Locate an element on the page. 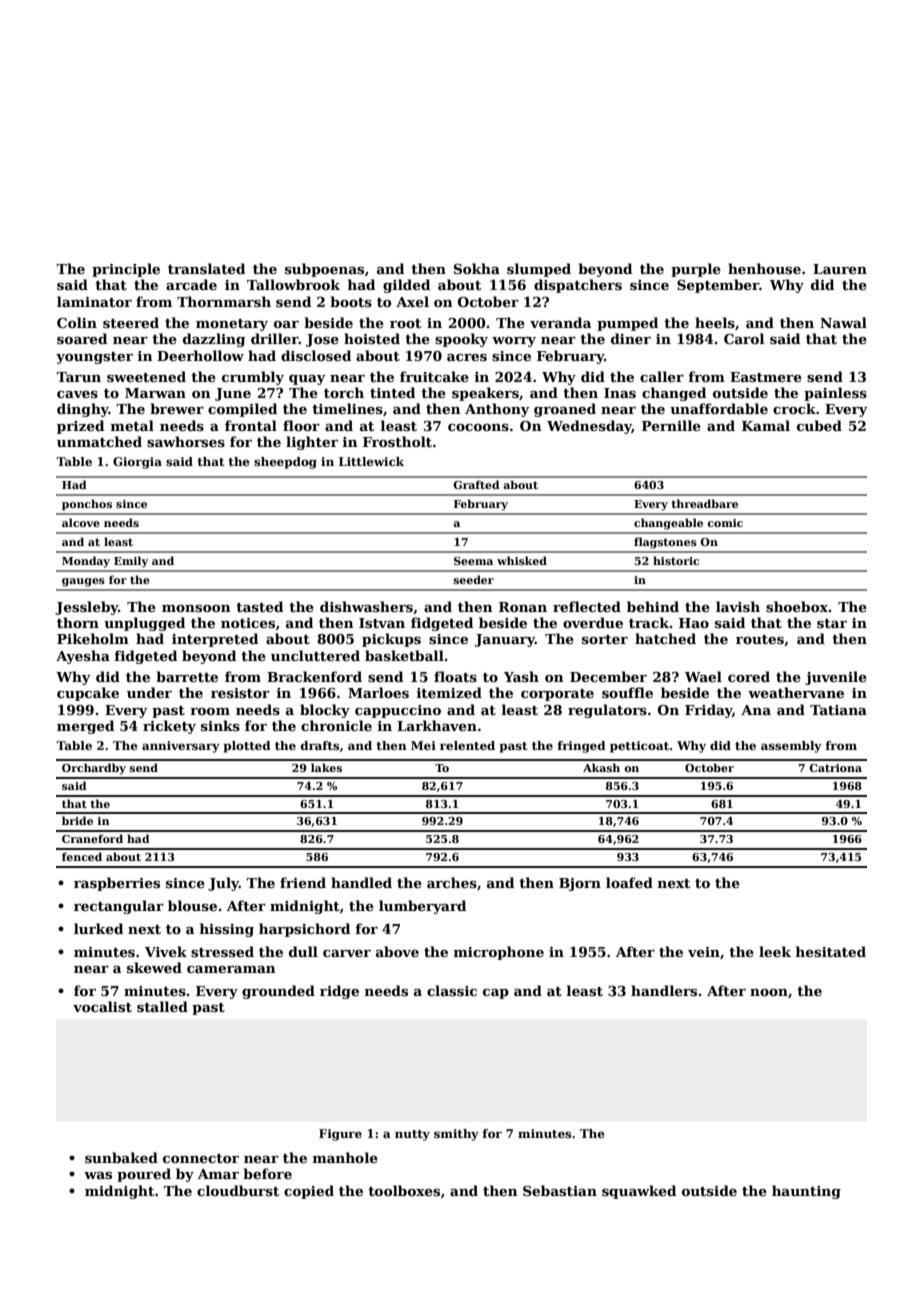  noon is located at coordinates (769, 992).
